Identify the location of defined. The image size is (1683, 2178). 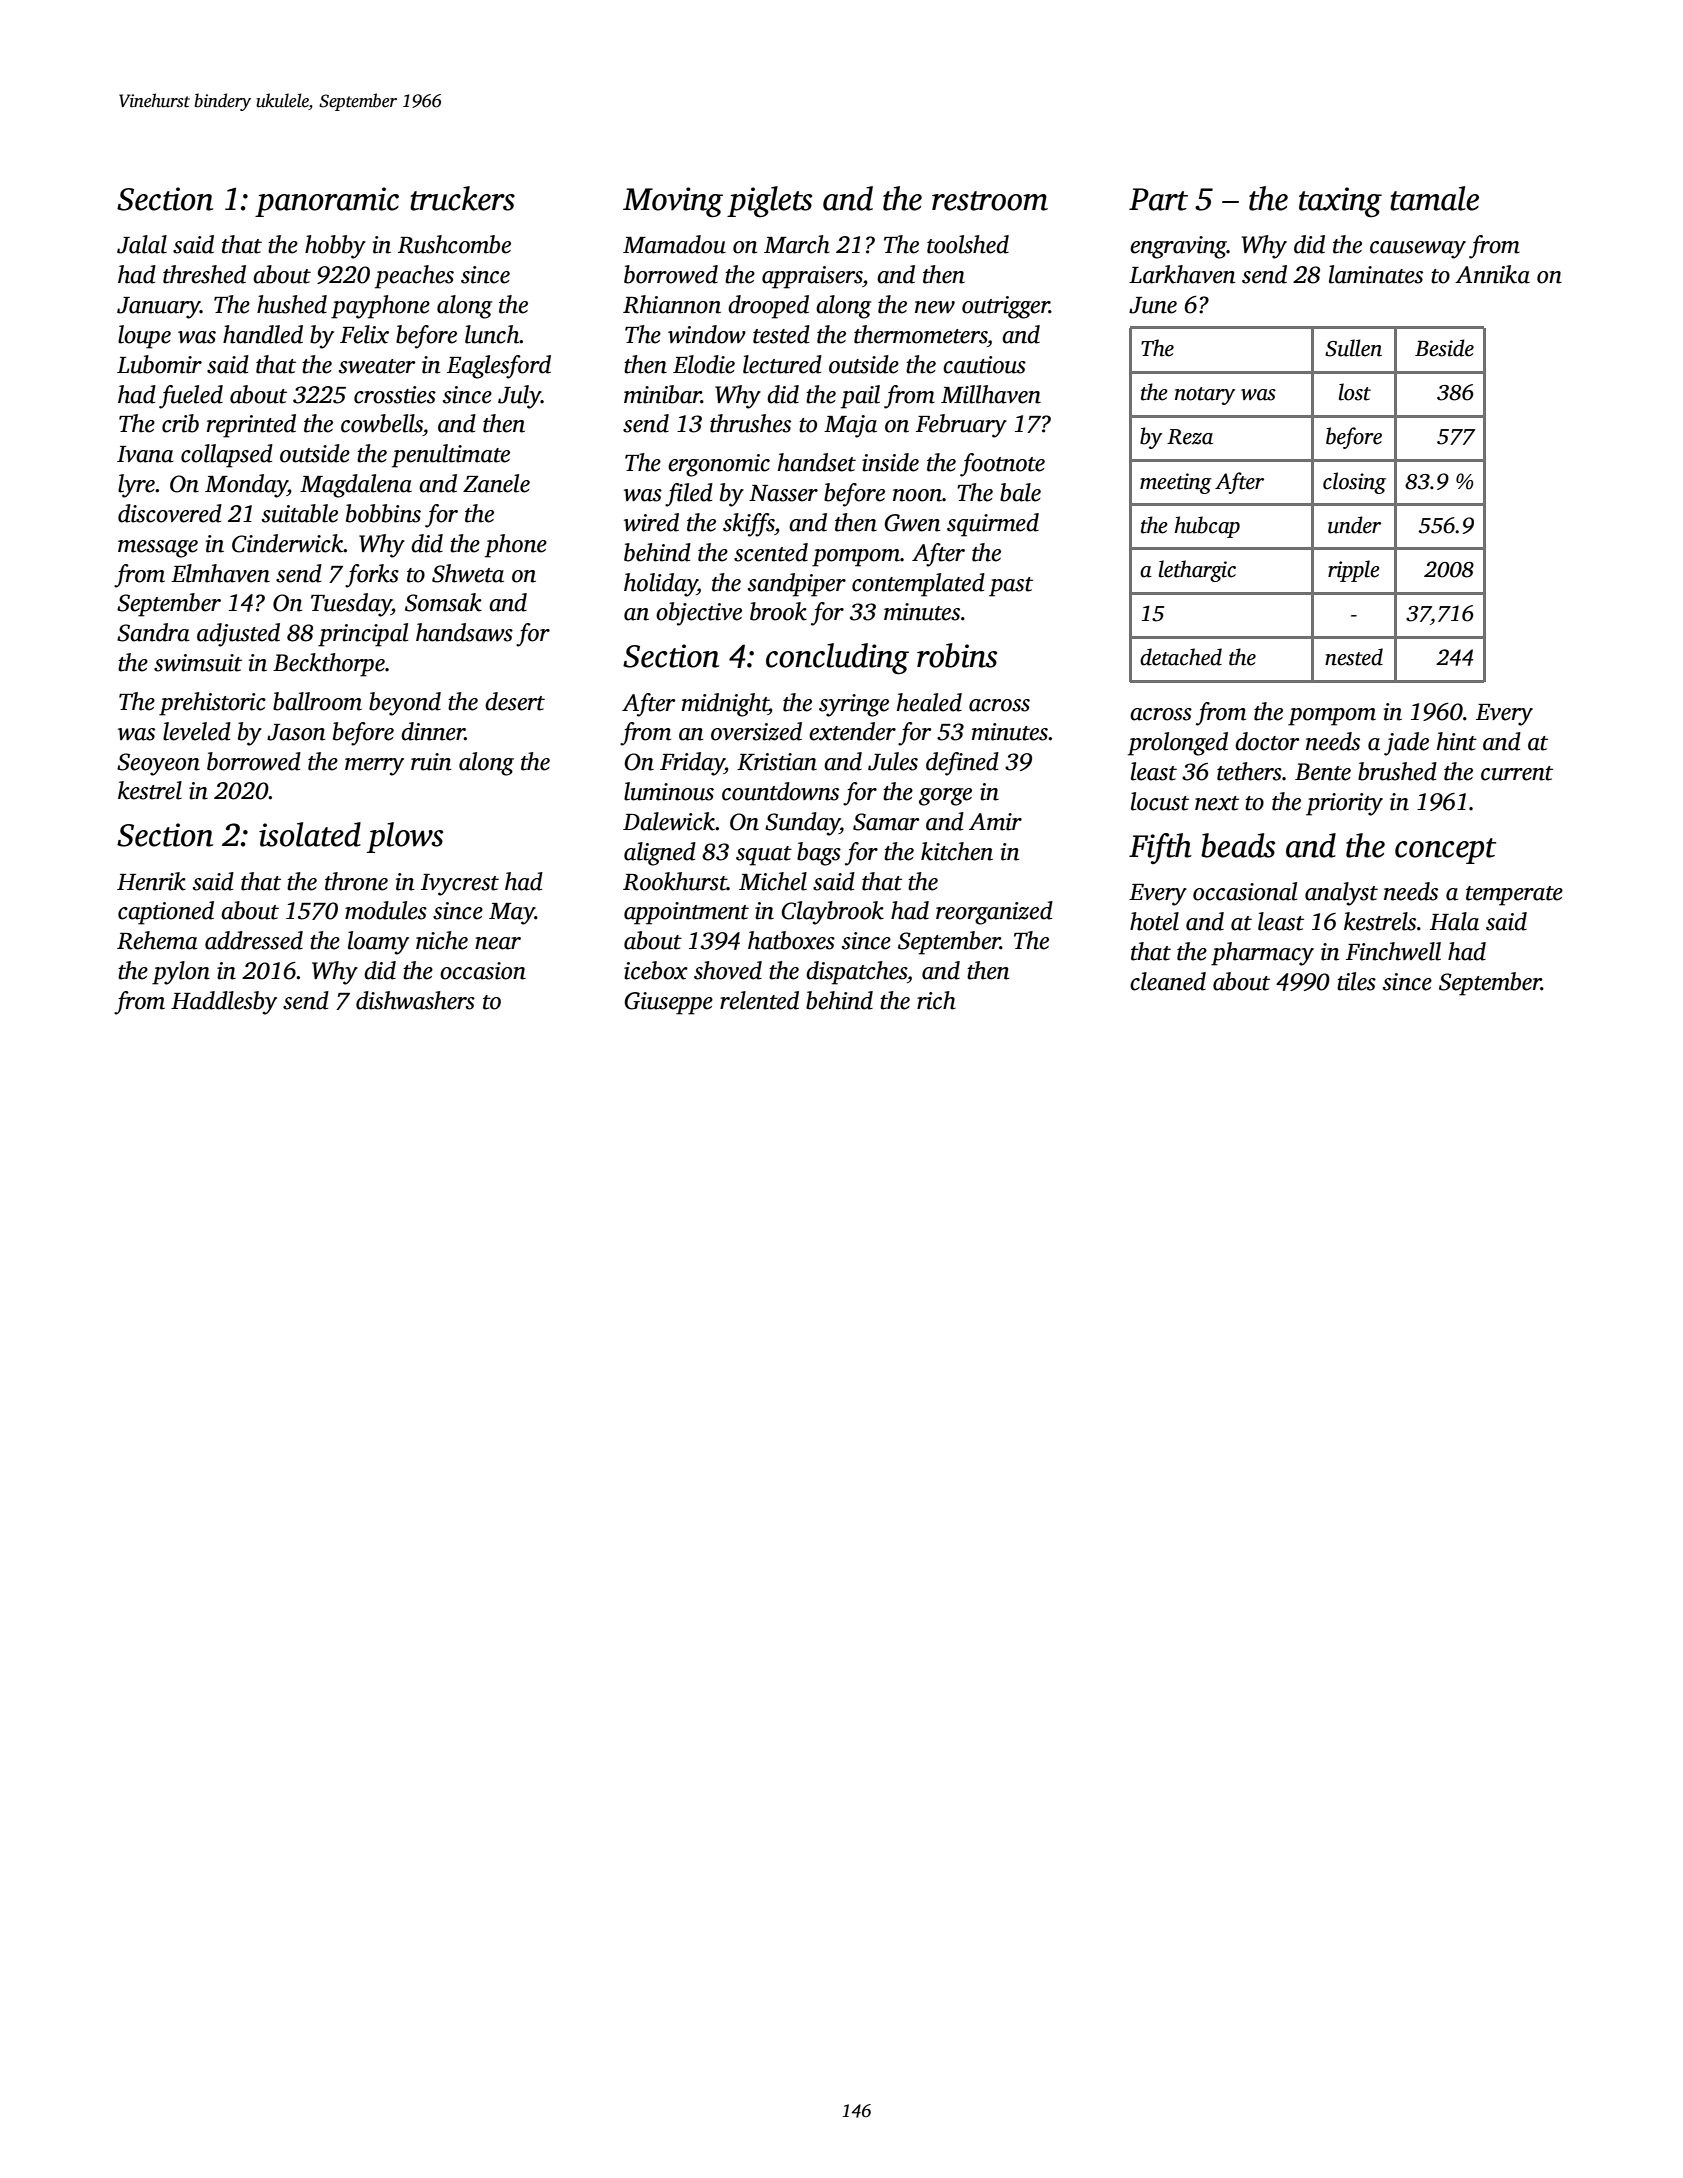
(962, 764).
